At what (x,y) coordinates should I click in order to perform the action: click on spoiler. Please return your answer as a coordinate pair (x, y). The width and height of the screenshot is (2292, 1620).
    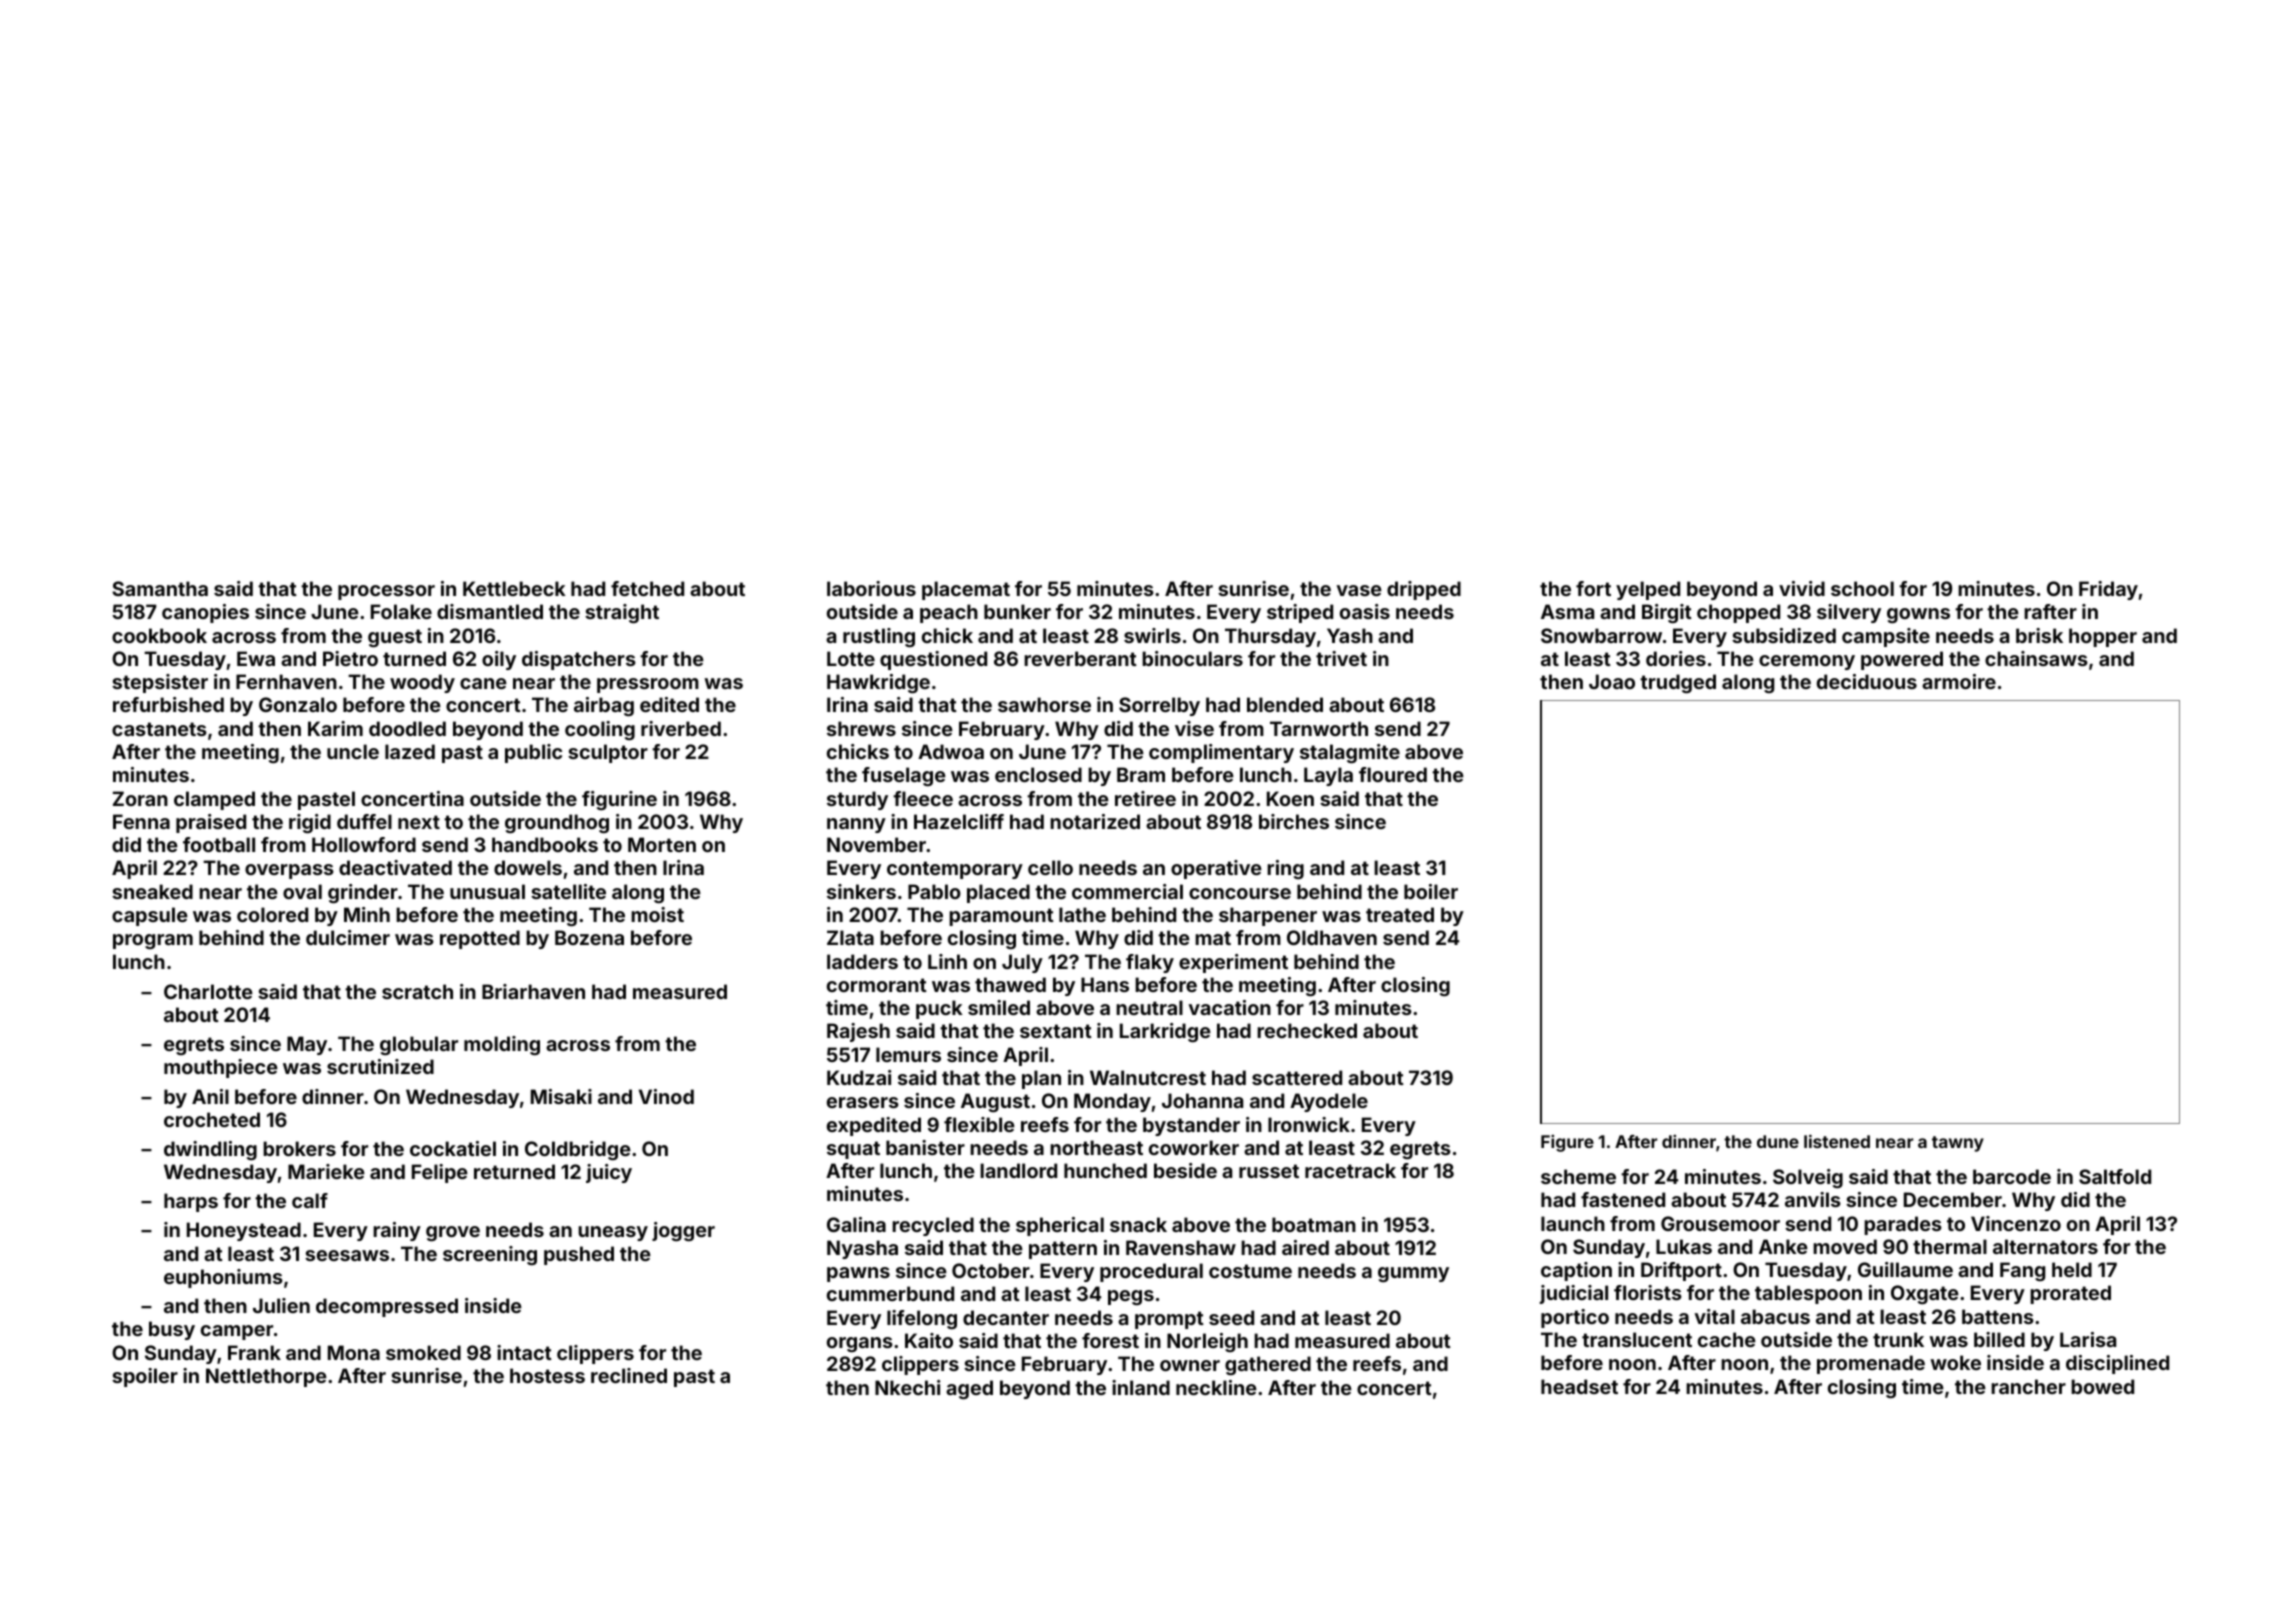
    Looking at the image, I should click on (145, 1377).
